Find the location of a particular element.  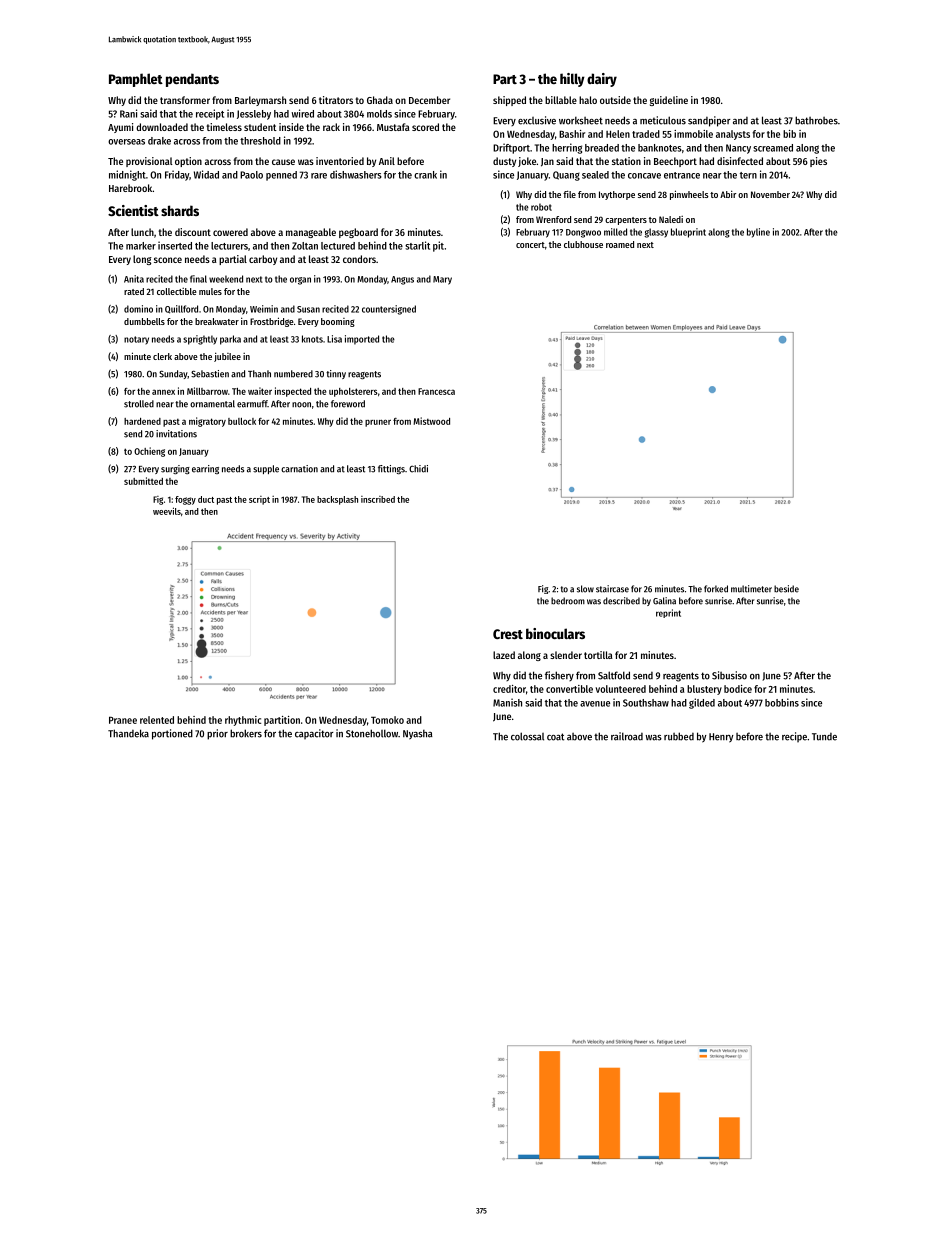

forked is located at coordinates (716, 589).
